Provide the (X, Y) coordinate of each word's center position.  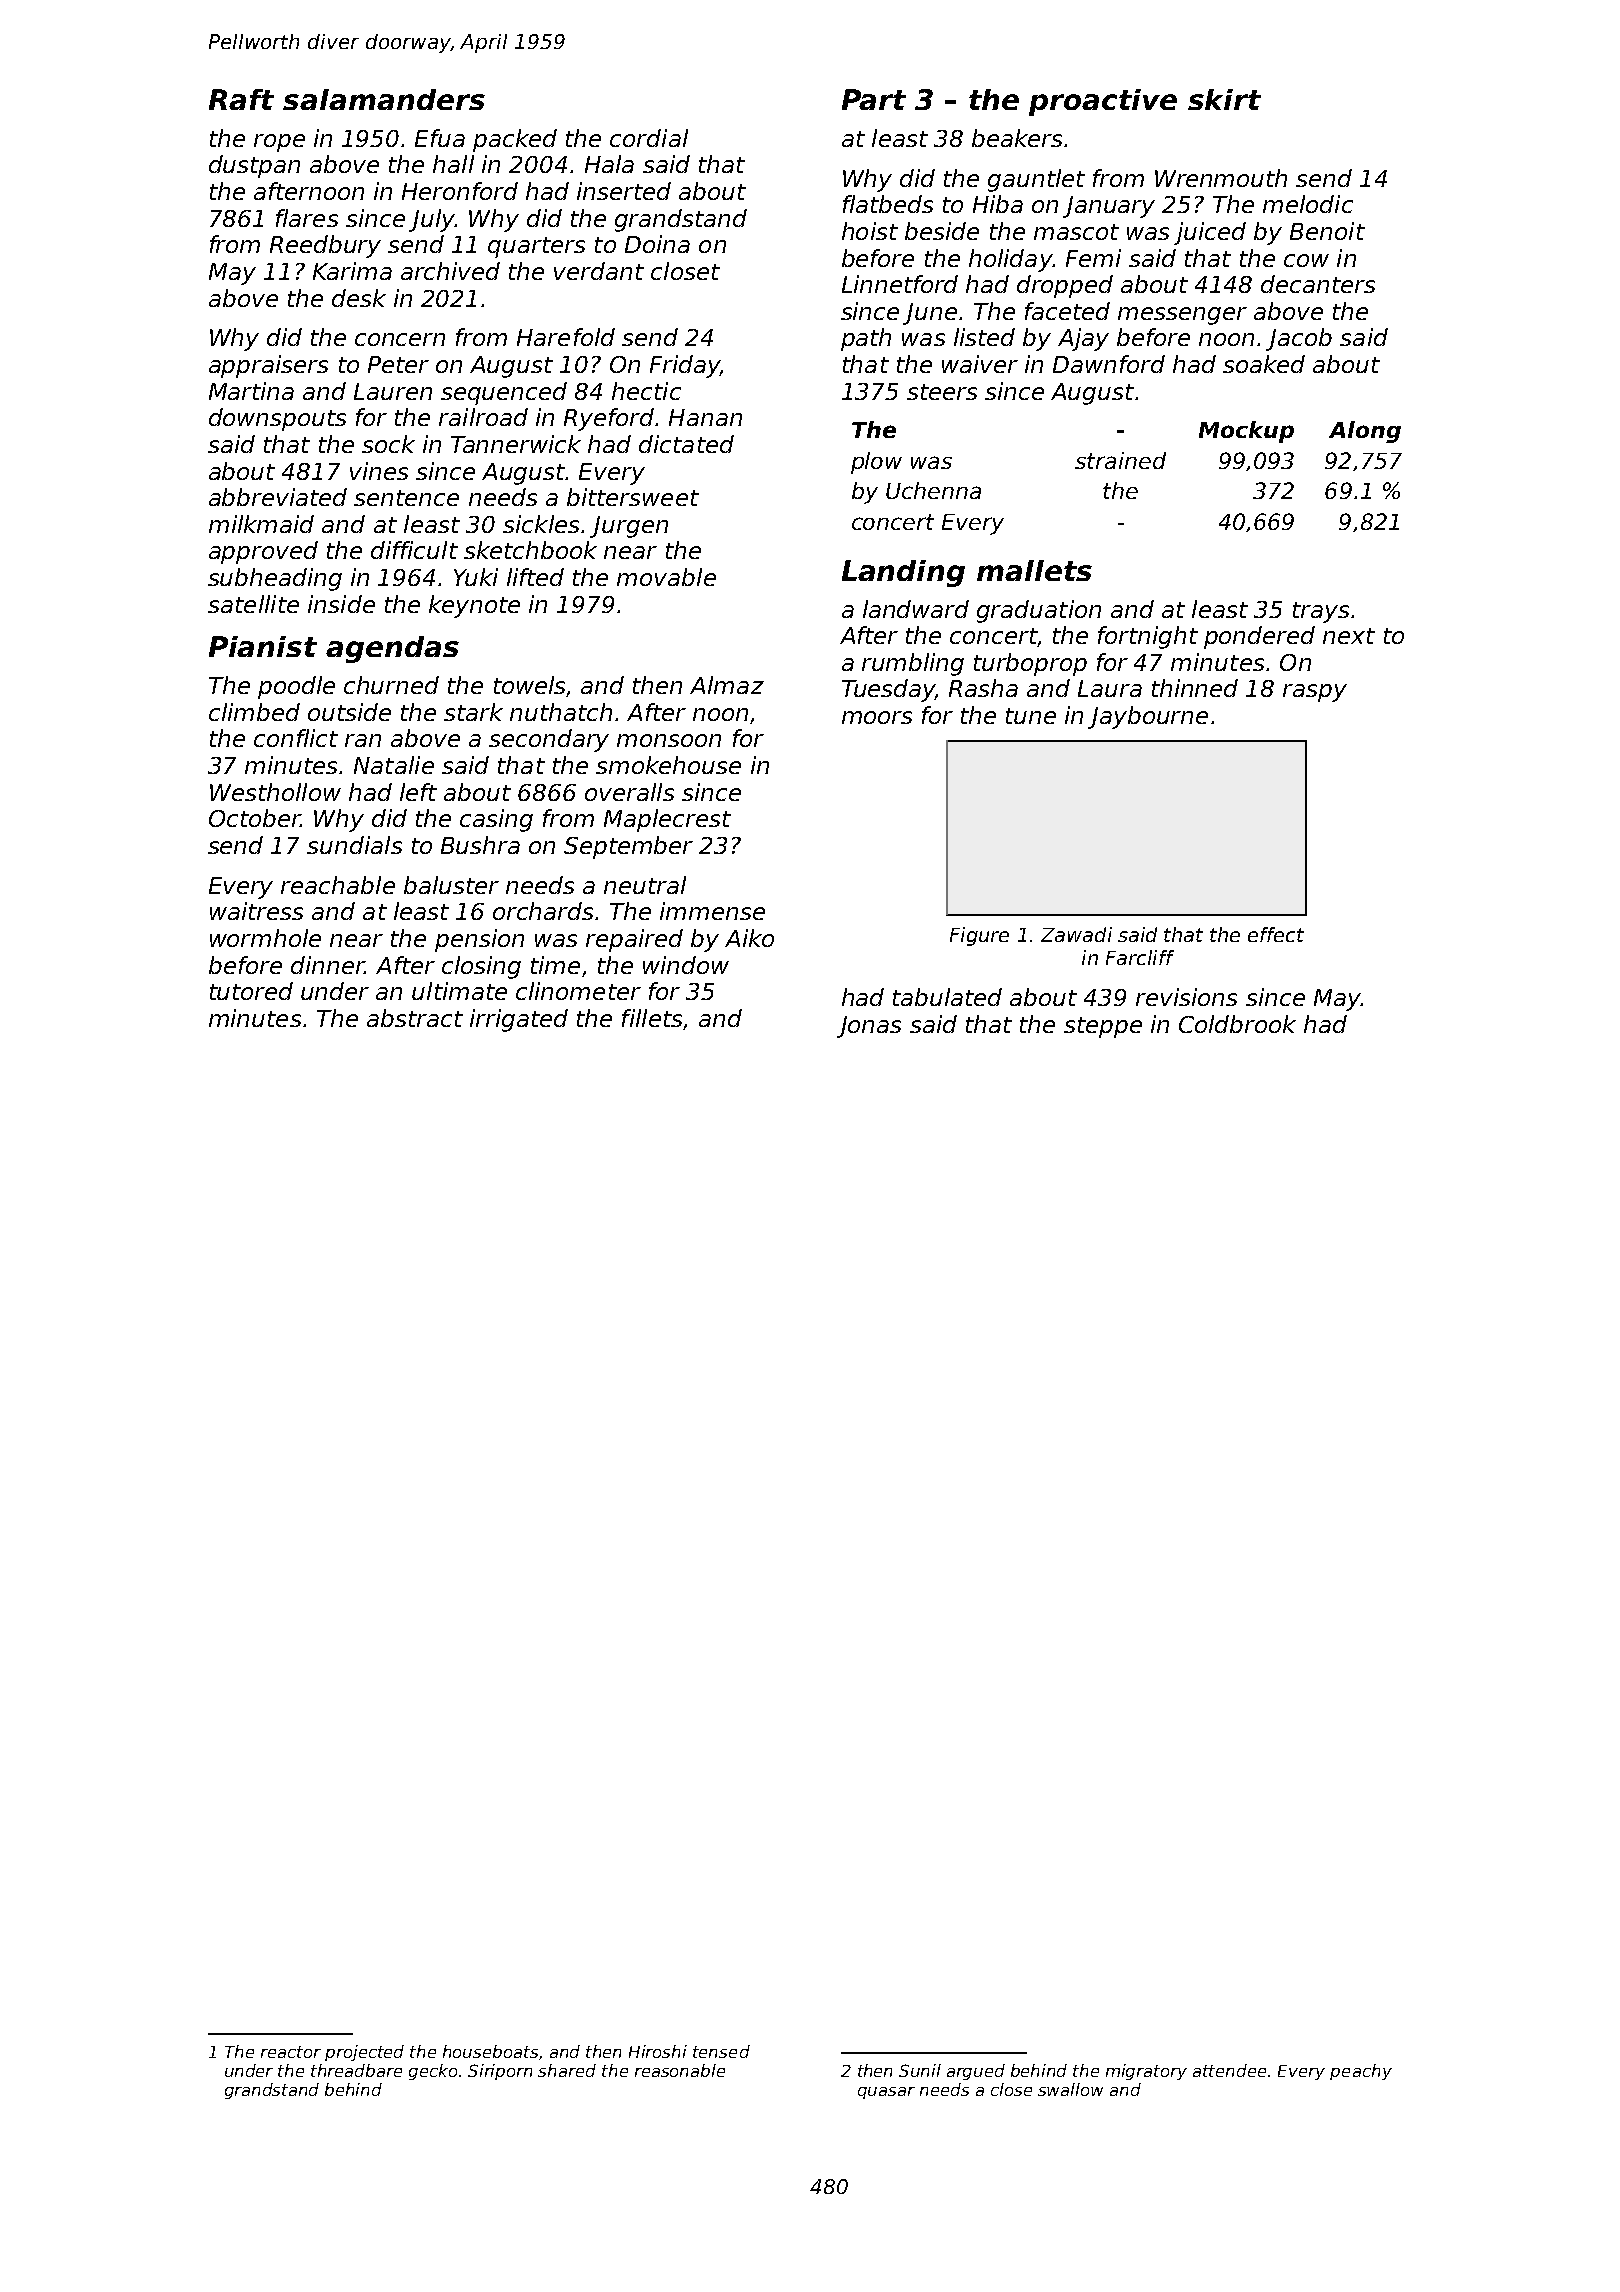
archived (450, 271)
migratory (1146, 2072)
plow (876, 463)
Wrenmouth (1221, 178)
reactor (291, 2052)
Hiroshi (658, 2051)
